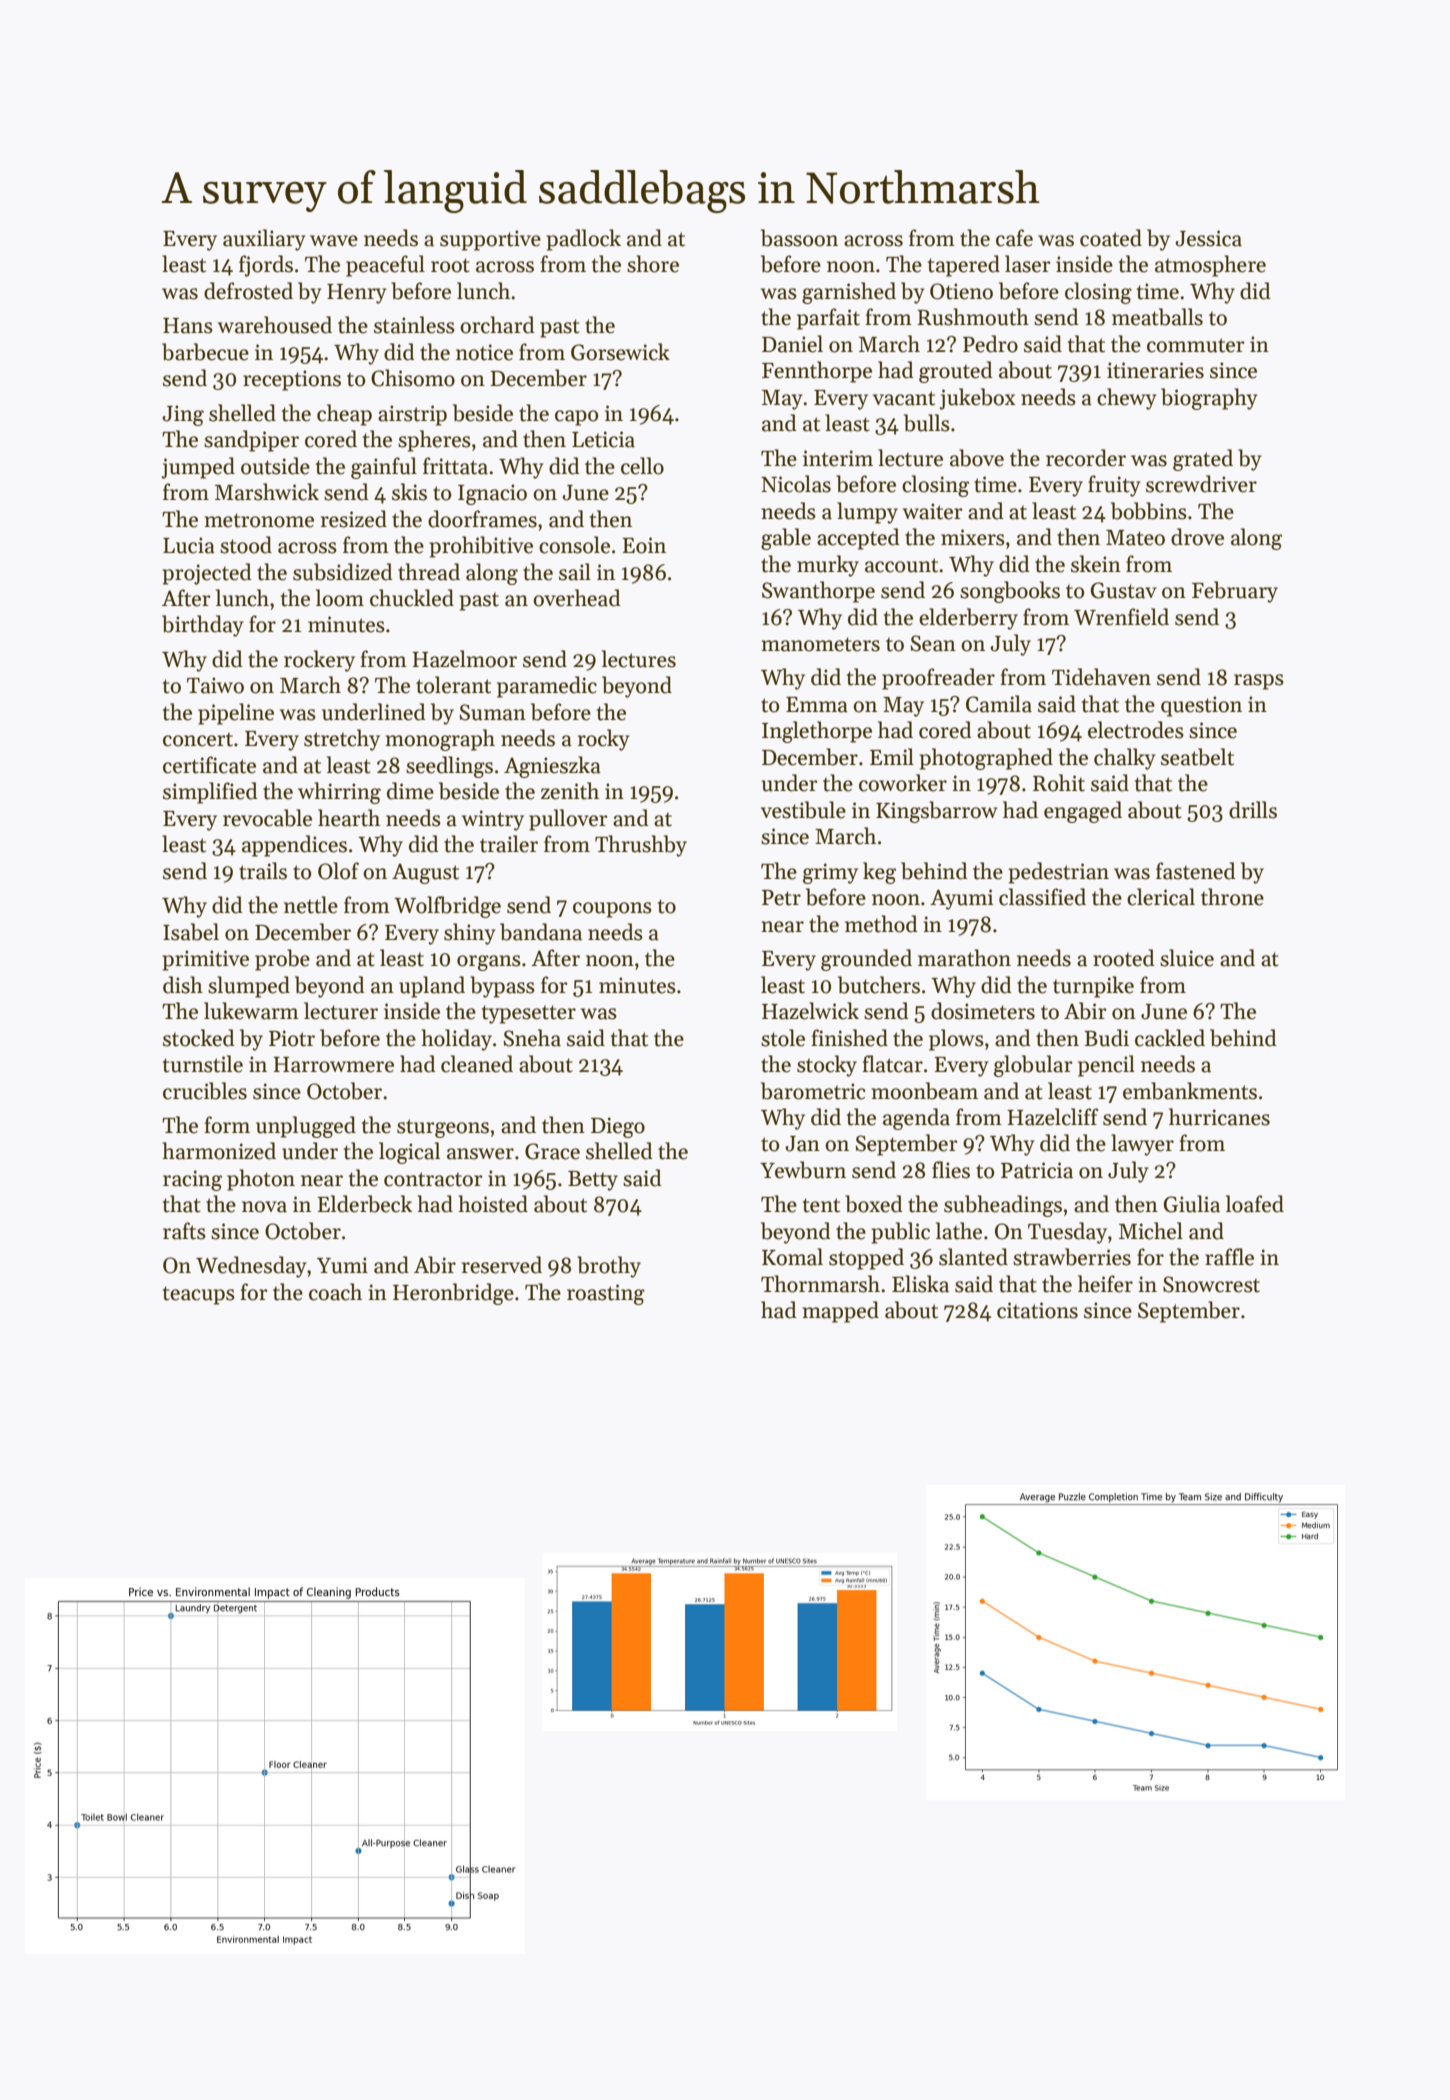  I want to click on Jing, so click(183, 415).
